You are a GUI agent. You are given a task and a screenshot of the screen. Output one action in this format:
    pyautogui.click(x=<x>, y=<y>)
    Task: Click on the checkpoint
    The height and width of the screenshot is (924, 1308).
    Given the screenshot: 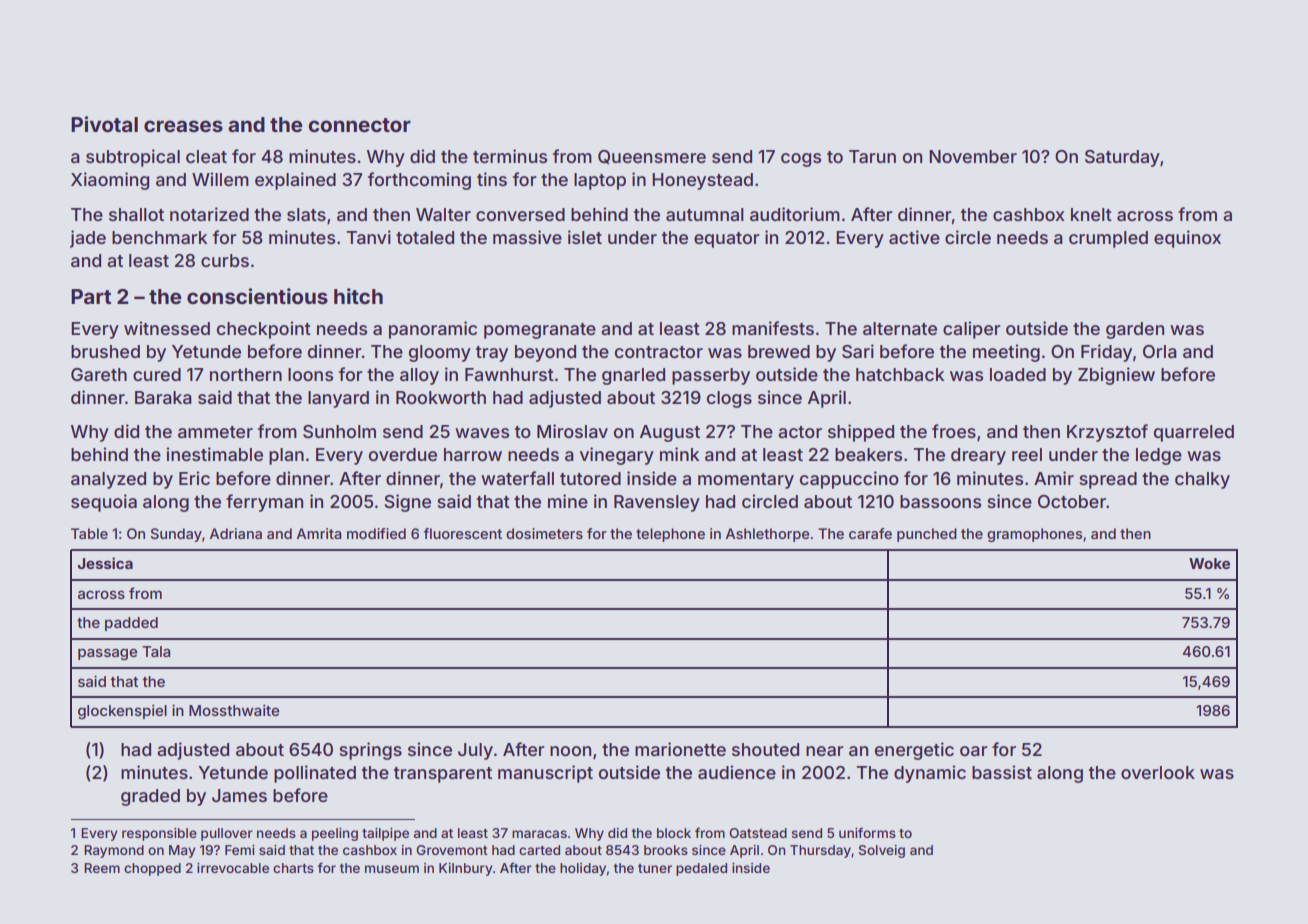 What is the action you would take?
    pyautogui.click(x=264, y=330)
